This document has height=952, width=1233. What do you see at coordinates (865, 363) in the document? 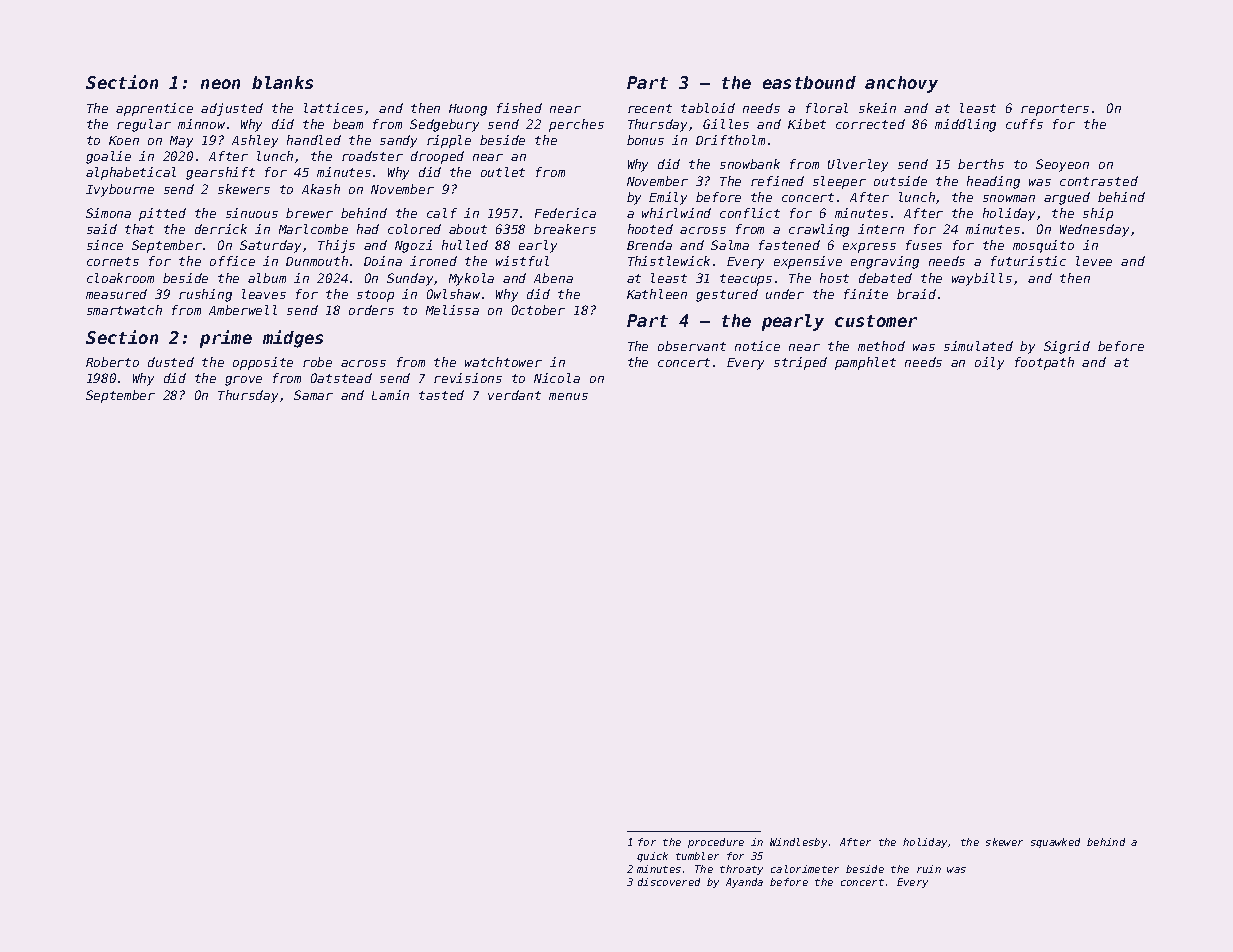
I see `pamphlet` at bounding box center [865, 363].
